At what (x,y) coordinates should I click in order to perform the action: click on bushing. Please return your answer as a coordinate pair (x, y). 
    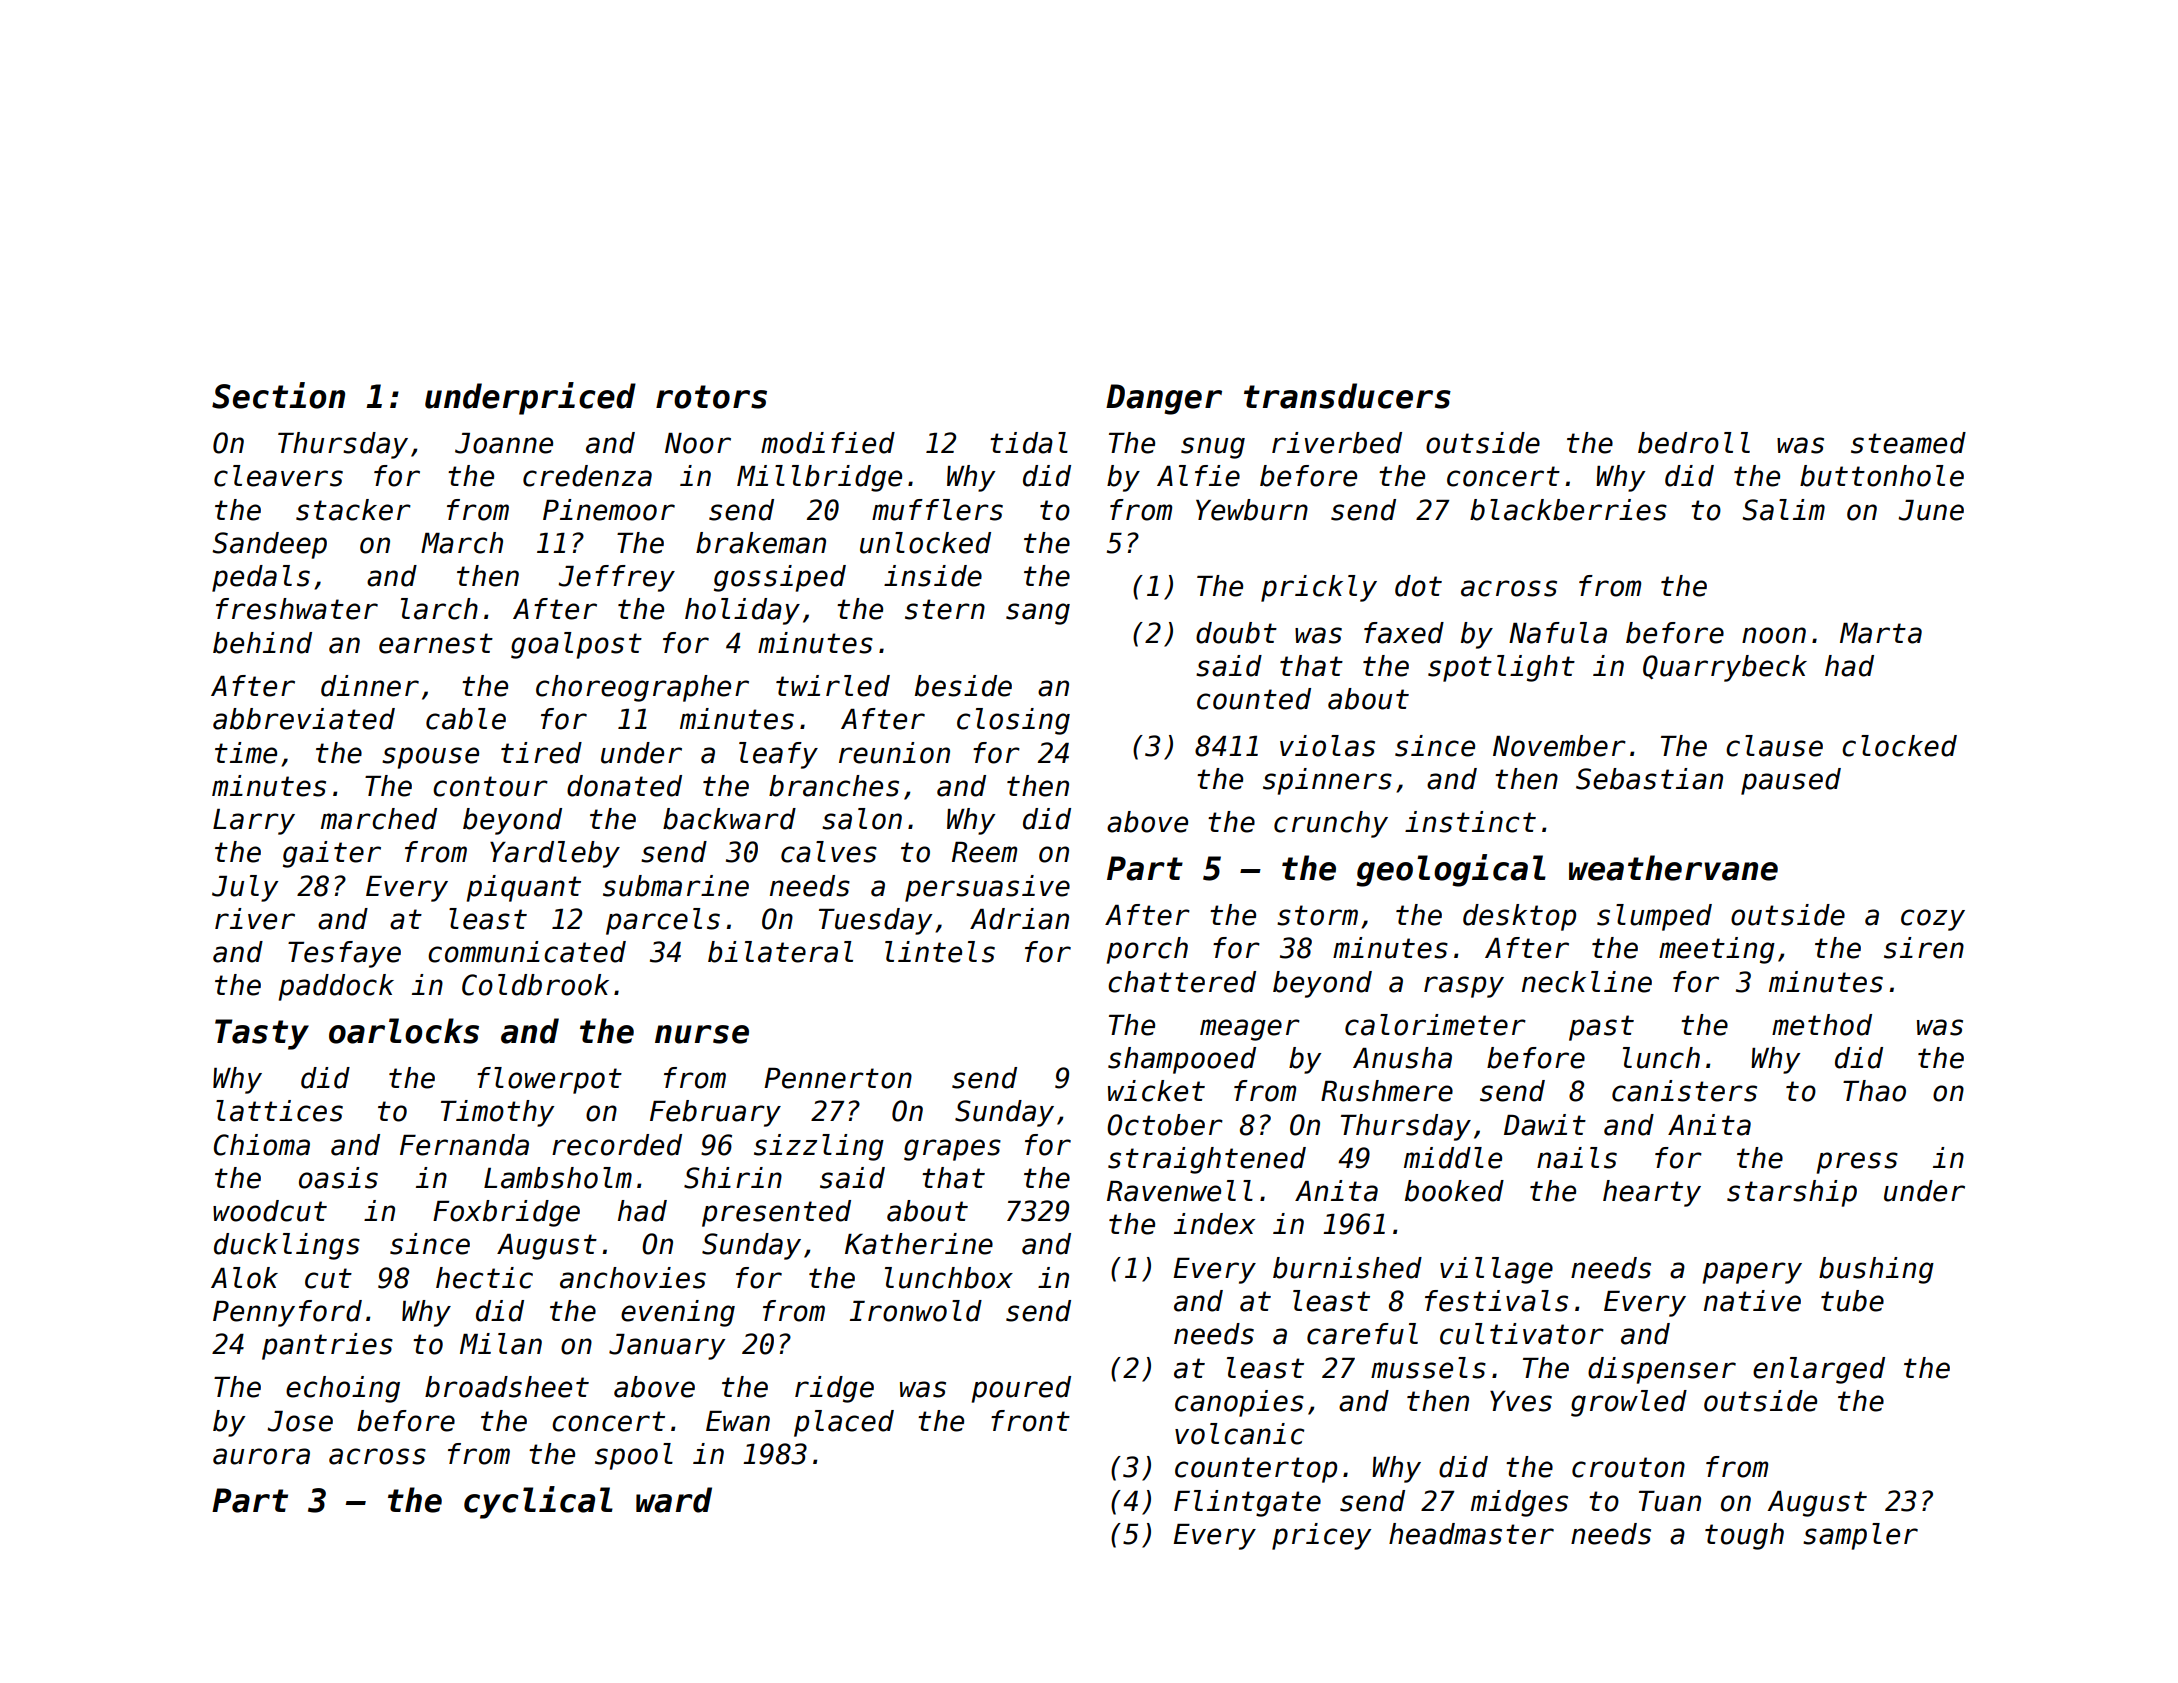
    Looking at the image, I should click on (1876, 1270).
